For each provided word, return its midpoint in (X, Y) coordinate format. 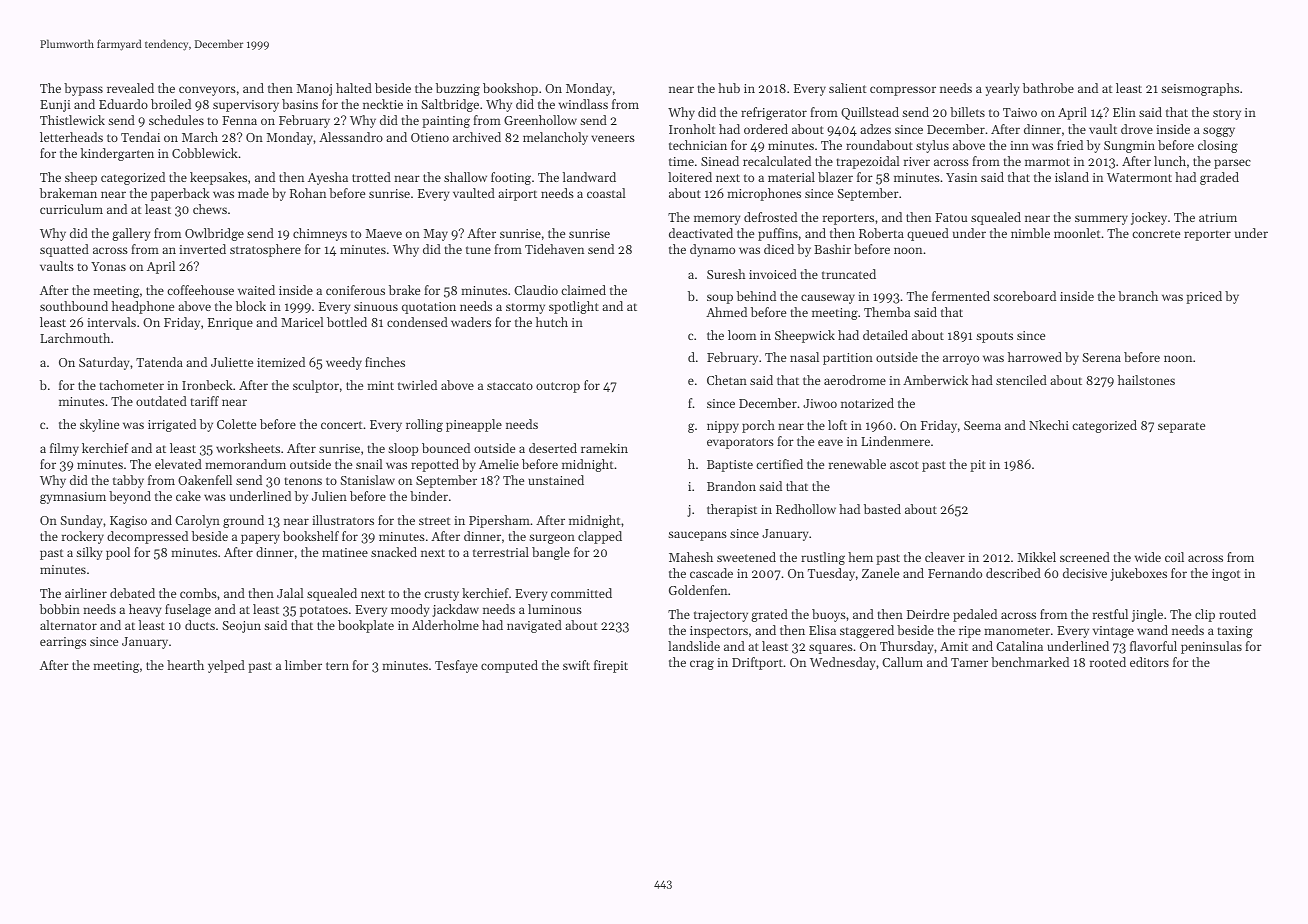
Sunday (81, 521)
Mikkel (1037, 557)
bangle (551, 553)
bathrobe (1048, 88)
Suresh (726, 274)
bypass (83, 89)
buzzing (458, 89)
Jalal (290, 593)
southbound (74, 306)
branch (1138, 296)
